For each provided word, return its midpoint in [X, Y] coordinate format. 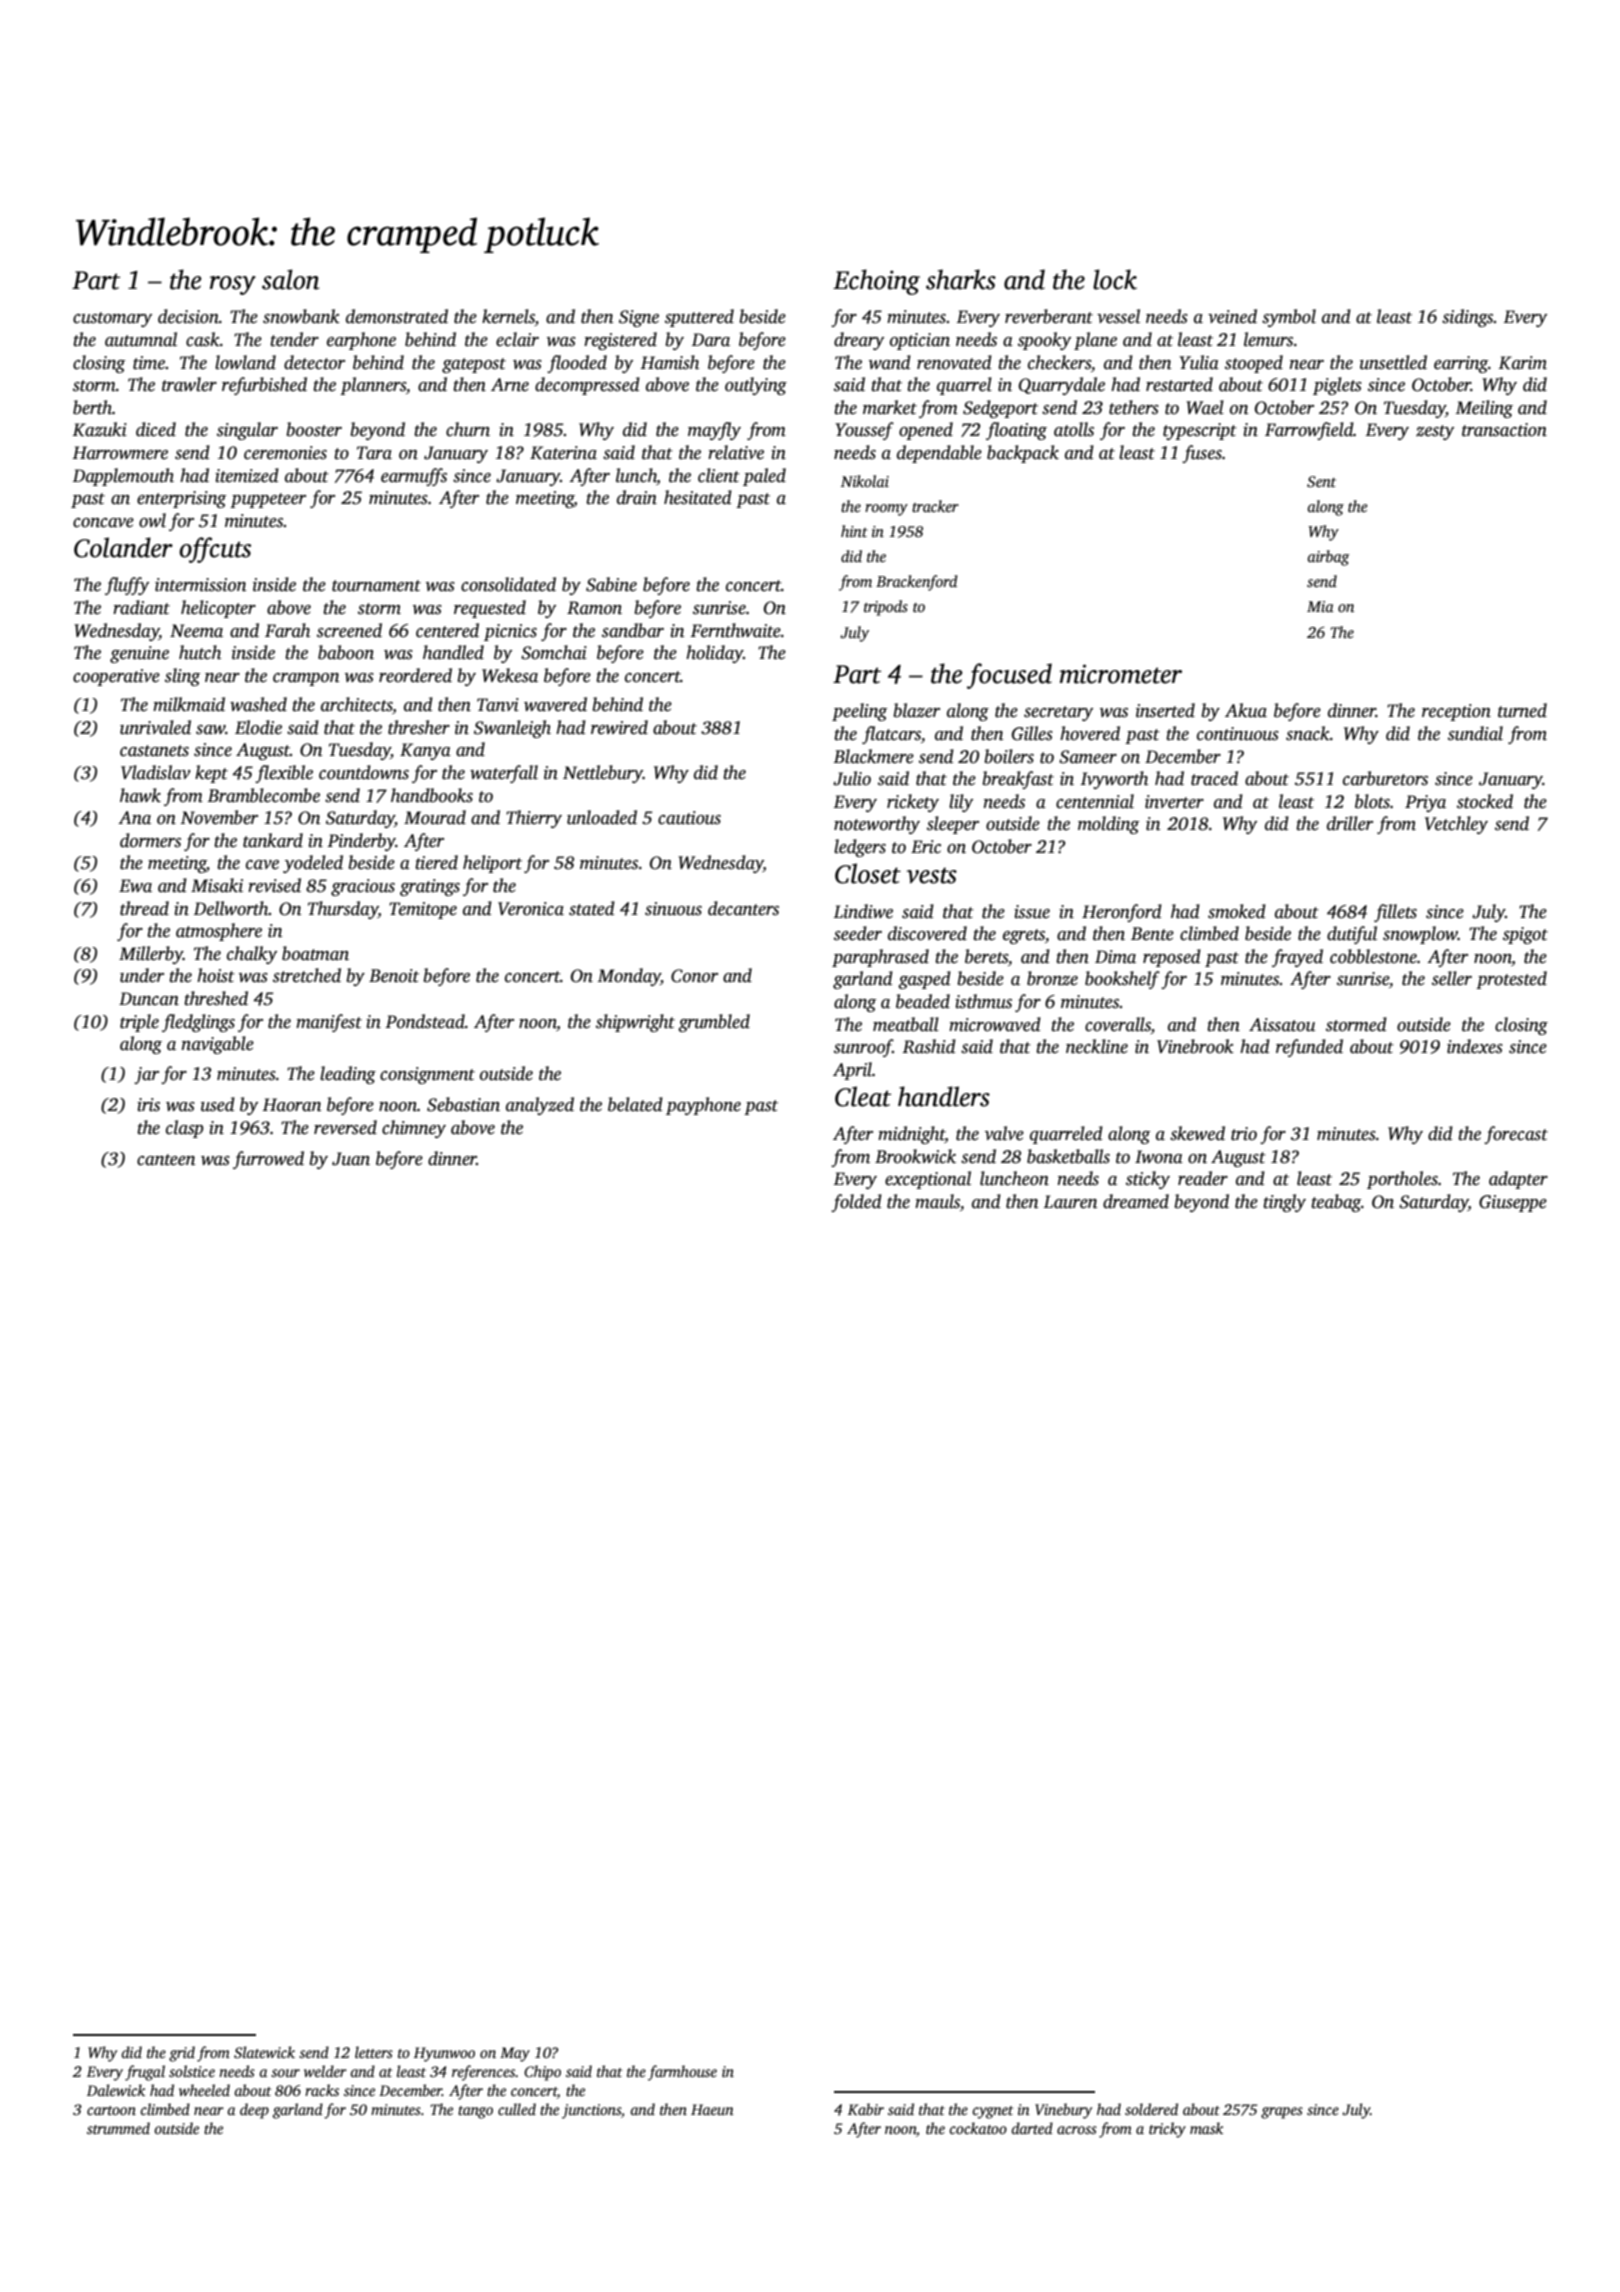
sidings [1468, 318]
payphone [703, 1106]
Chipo [542, 2073]
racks [322, 2090]
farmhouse [682, 2073]
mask [1206, 2128]
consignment [427, 1075]
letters [374, 2052]
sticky [1148, 1180]
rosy [233, 285]
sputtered [699, 318]
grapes [1282, 2113]
